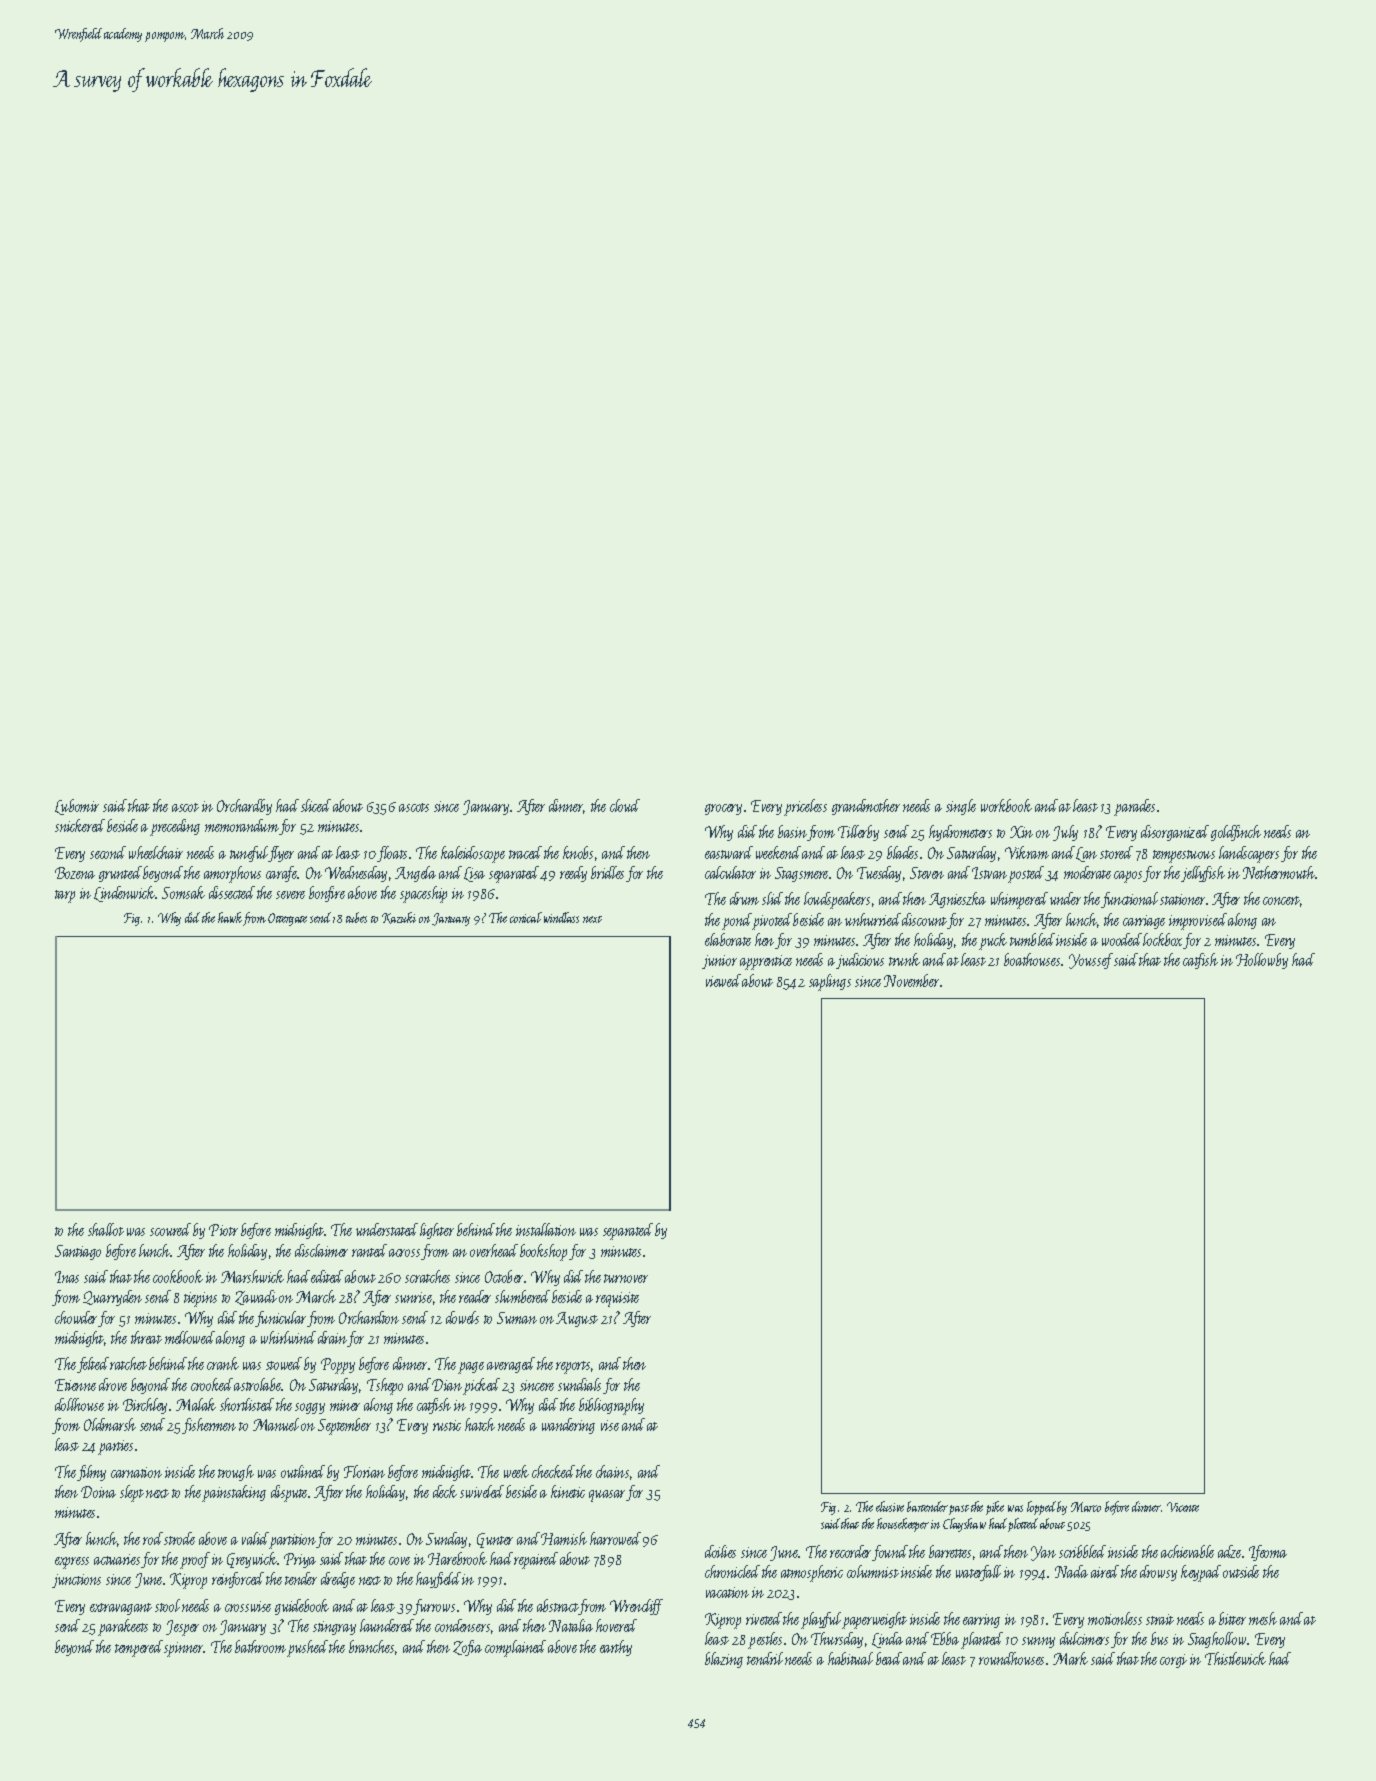 Image resolution: width=1376 pixels, height=1781 pixels. I want to click on Doina, so click(98, 1492).
